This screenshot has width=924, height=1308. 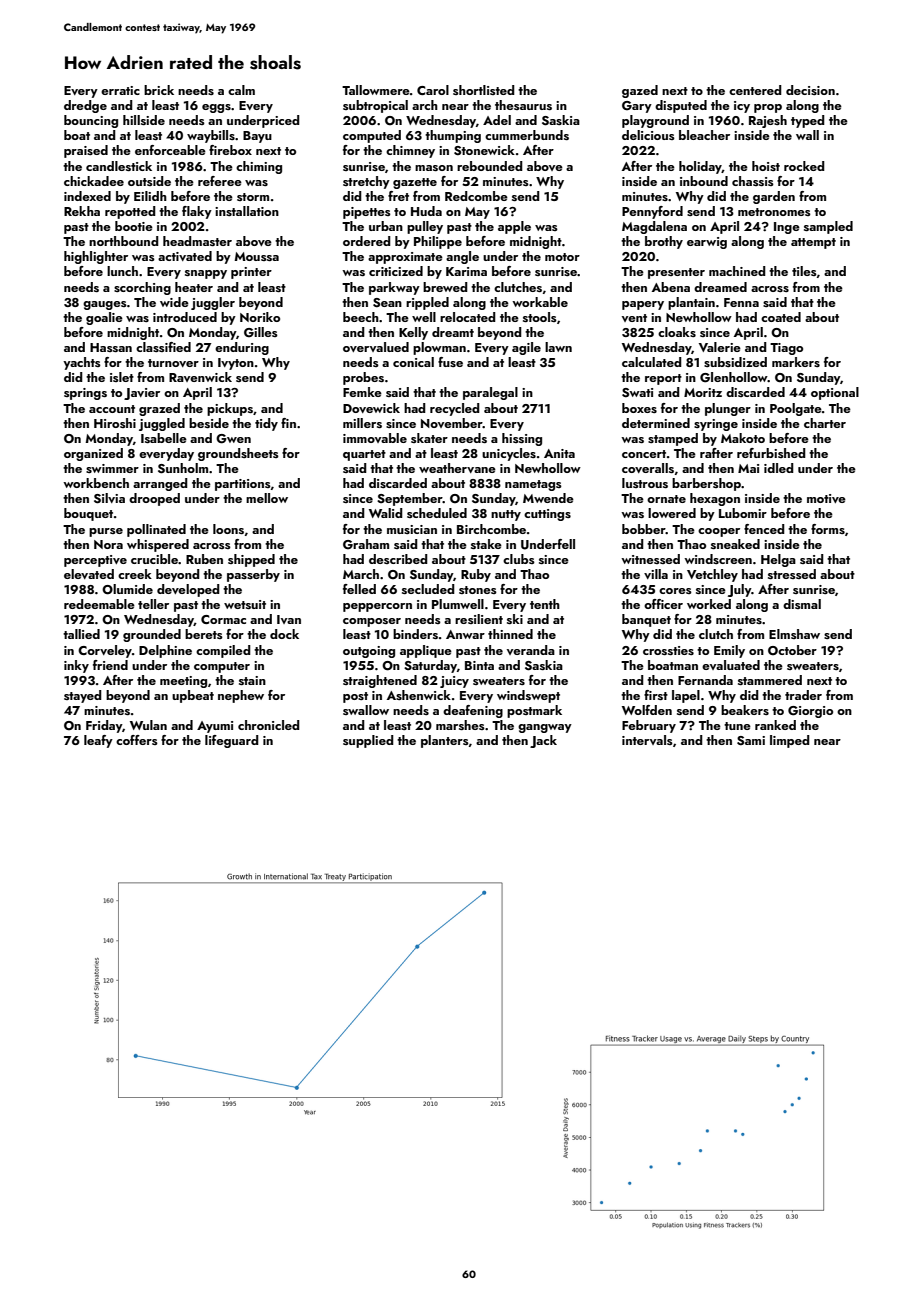 I want to click on springs, so click(x=85, y=394).
